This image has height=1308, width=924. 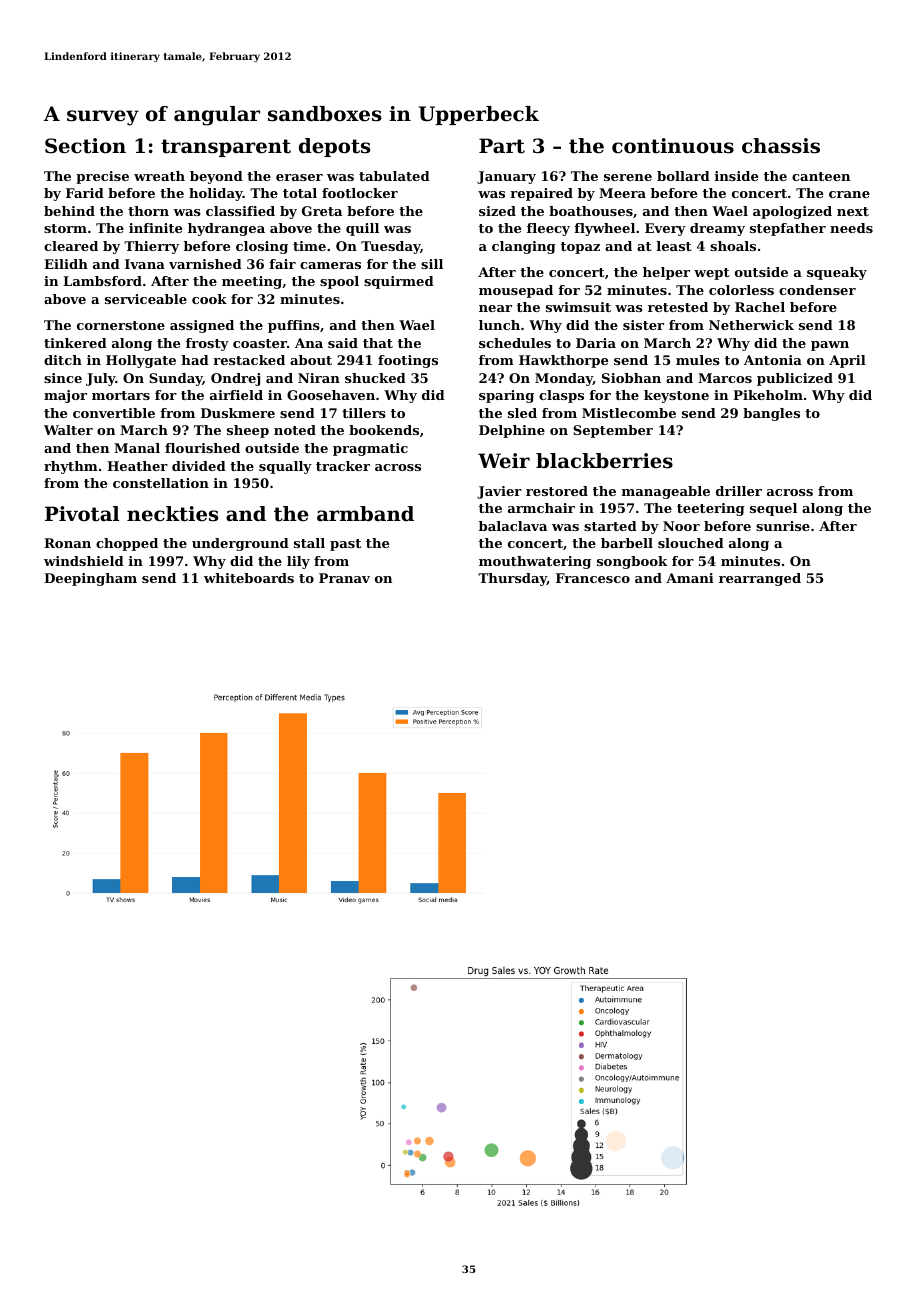 I want to click on Weir, so click(x=504, y=461).
